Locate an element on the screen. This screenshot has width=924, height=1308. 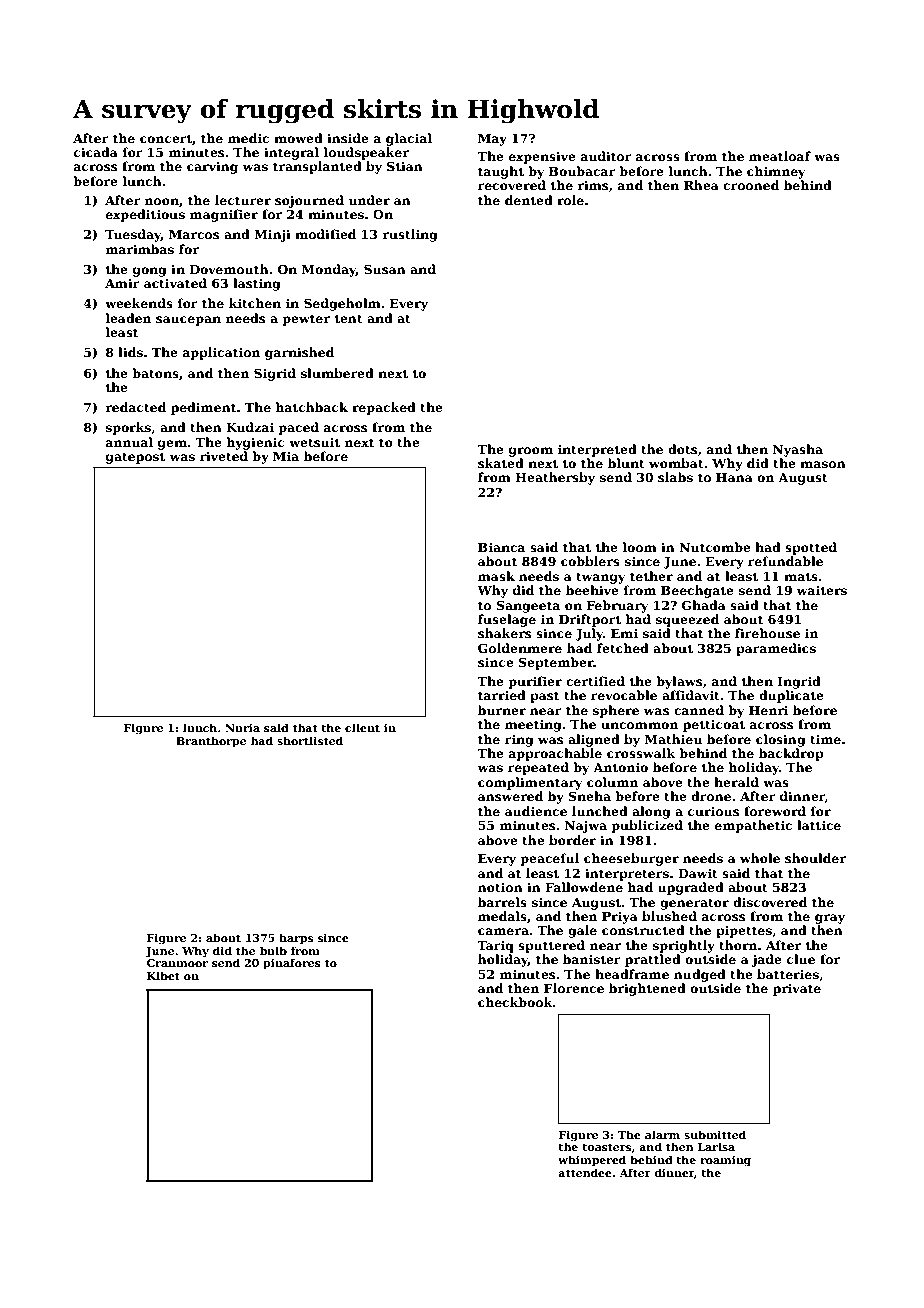
chimney is located at coordinates (776, 172).
